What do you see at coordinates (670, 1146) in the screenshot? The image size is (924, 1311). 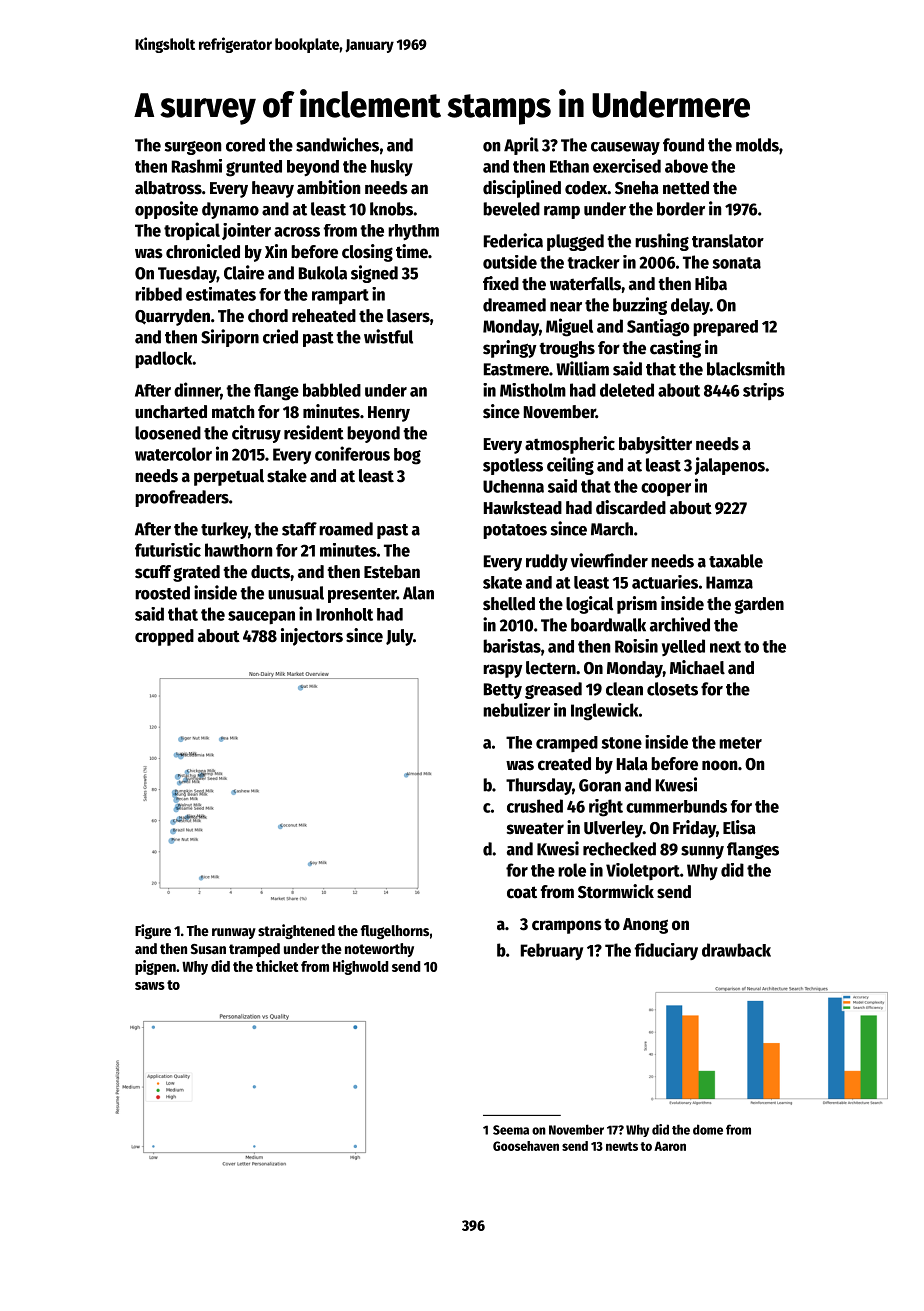 I see `Aaron` at bounding box center [670, 1146].
